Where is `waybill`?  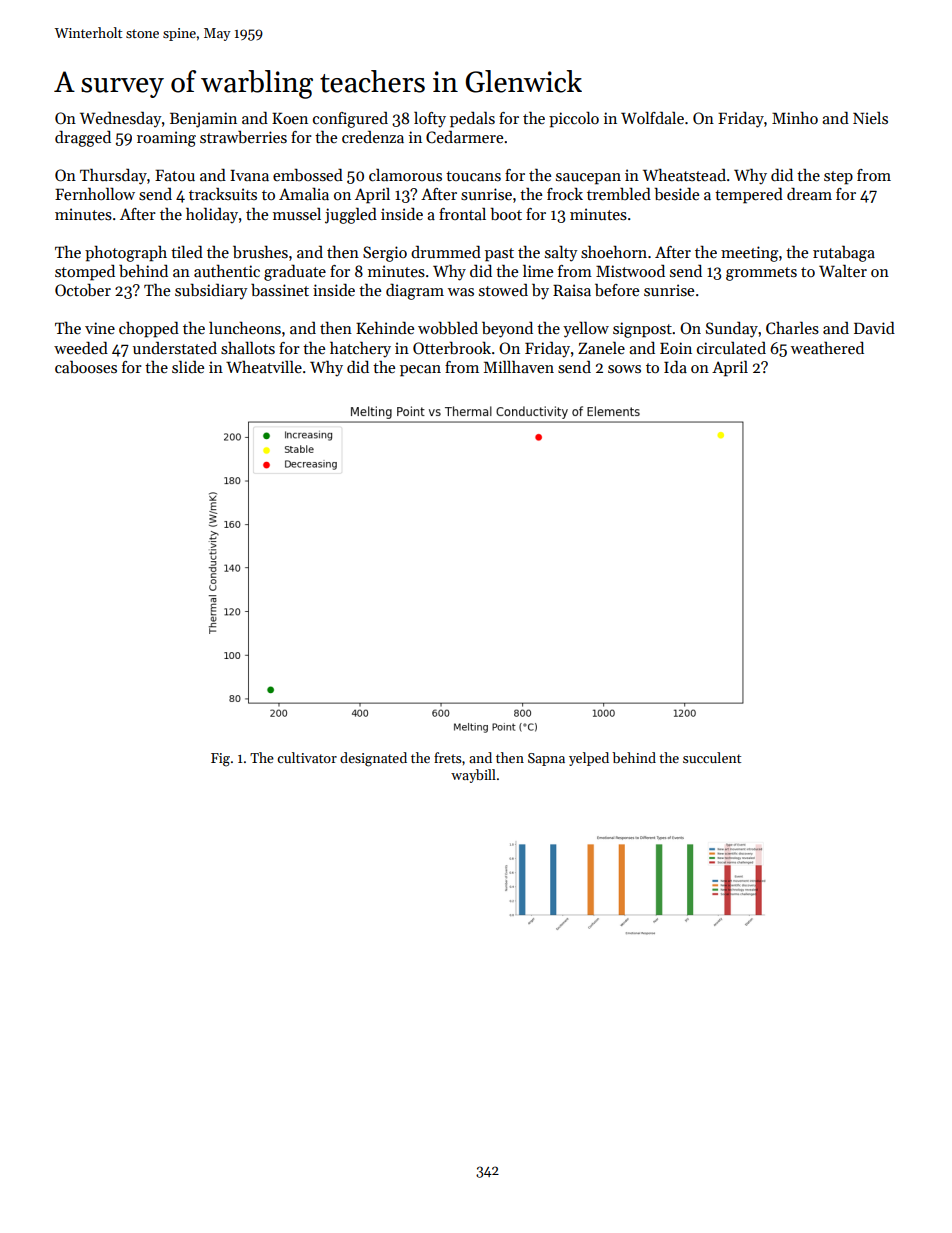
waybill is located at coordinates (473, 776).
